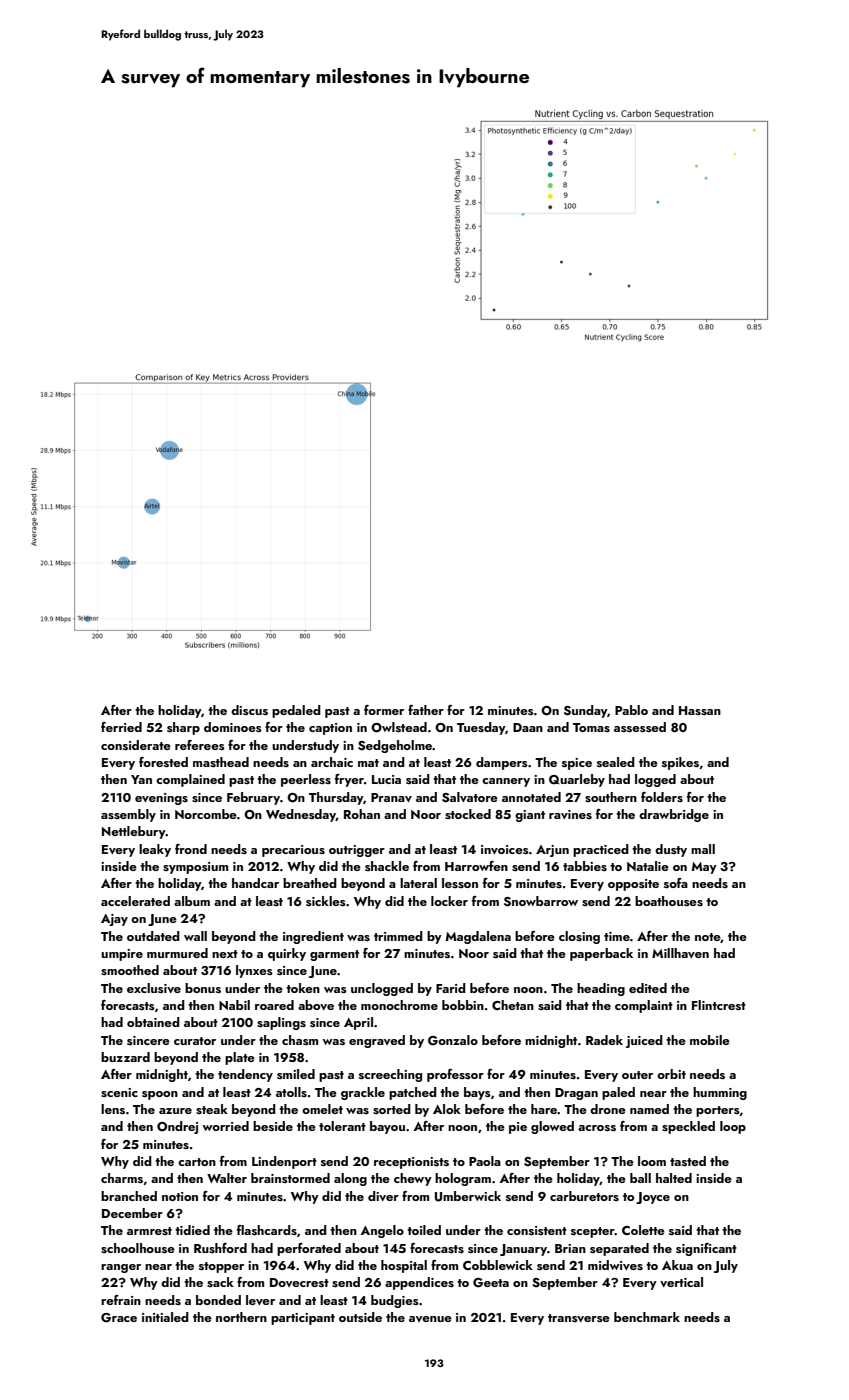 The width and height of the screenshot is (849, 1400). What do you see at coordinates (241, 1317) in the screenshot?
I see `northern` at bounding box center [241, 1317].
